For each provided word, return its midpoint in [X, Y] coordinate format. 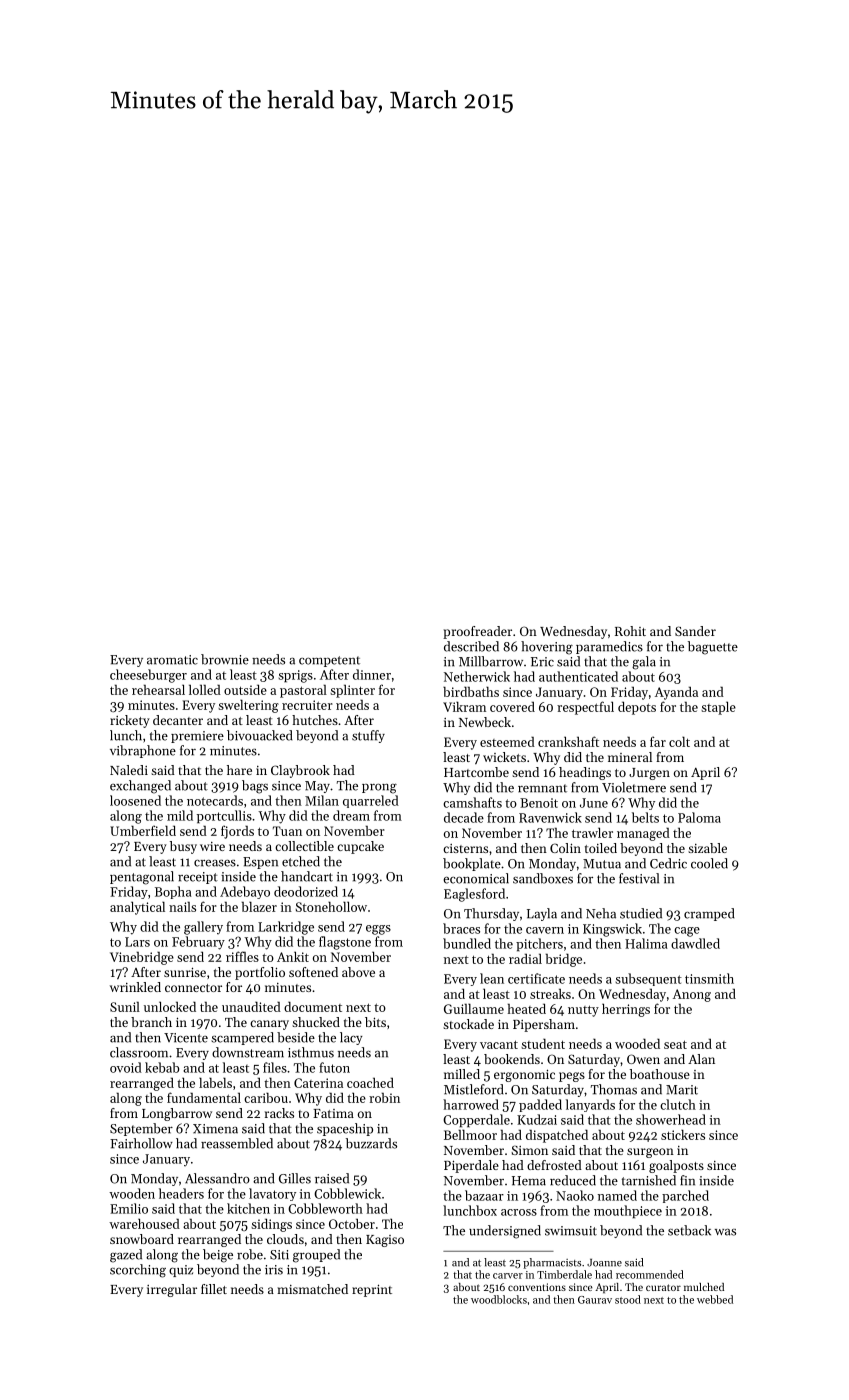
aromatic [172, 660]
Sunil [125, 1006]
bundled [467, 943]
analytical [137, 908]
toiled [601, 848]
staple [718, 708]
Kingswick [612, 930]
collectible [304, 846]
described [471, 646]
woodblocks [499, 1299]
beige [218, 1256]
